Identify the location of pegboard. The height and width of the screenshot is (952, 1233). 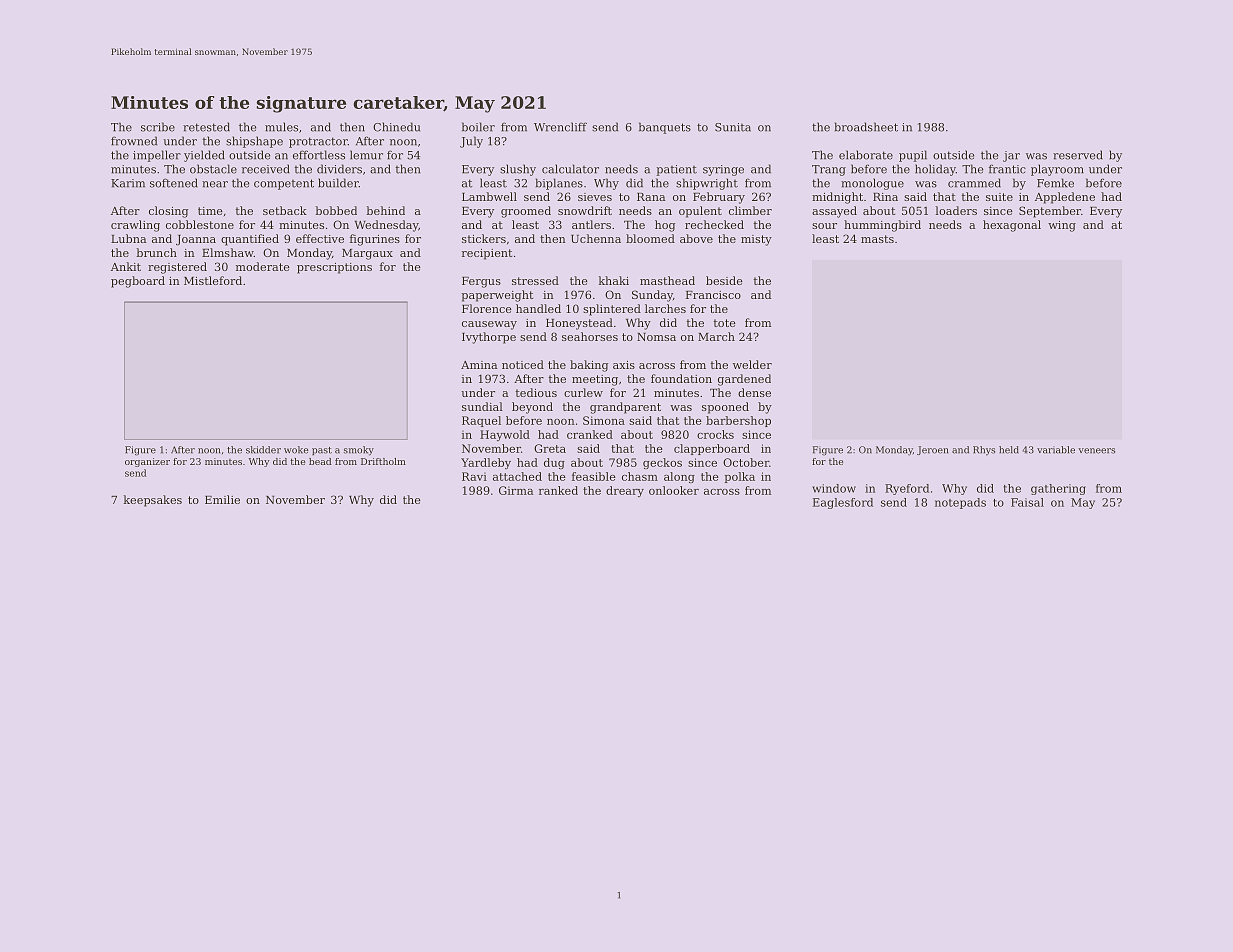
(138, 282).
